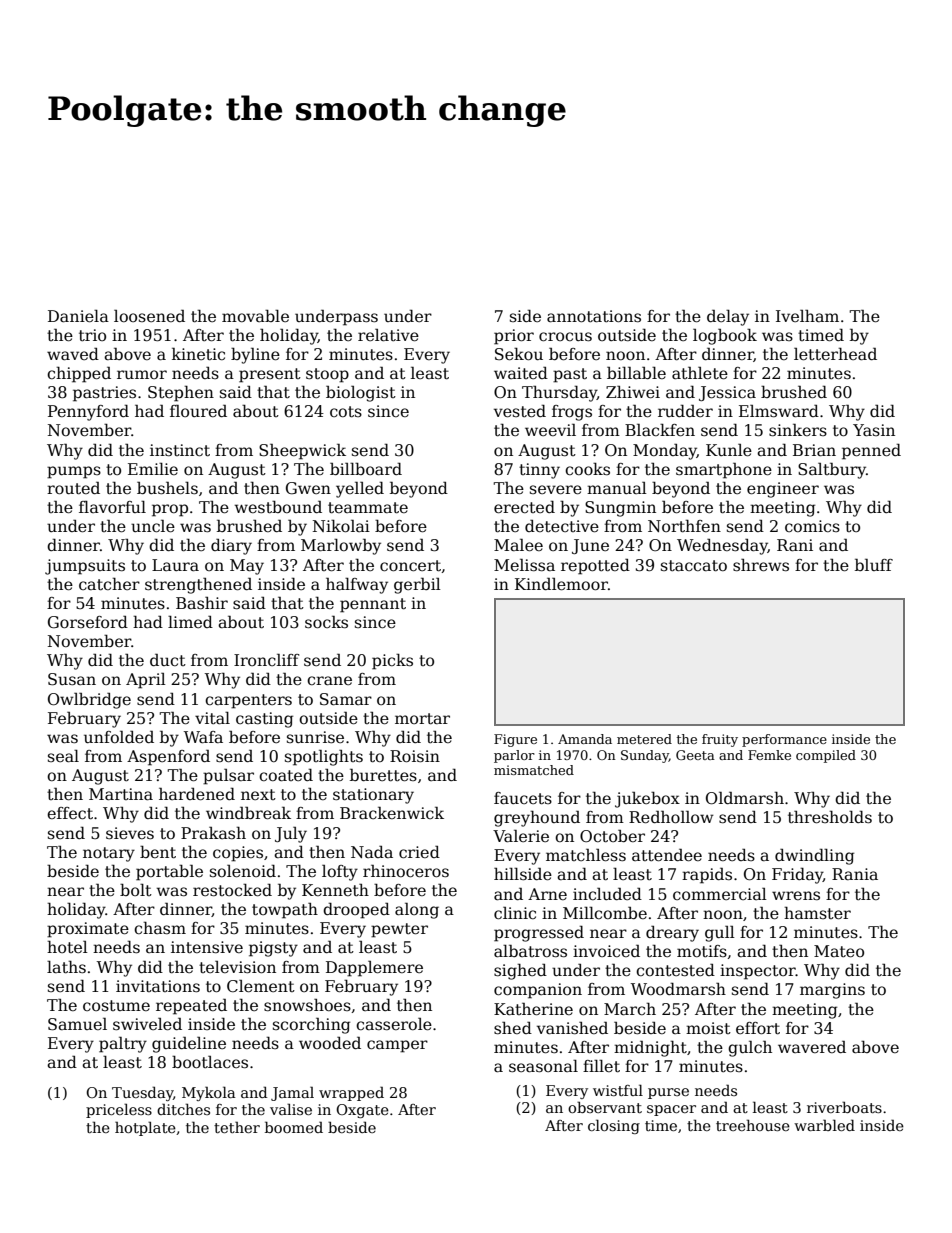  I want to click on compiled, so click(826, 756).
